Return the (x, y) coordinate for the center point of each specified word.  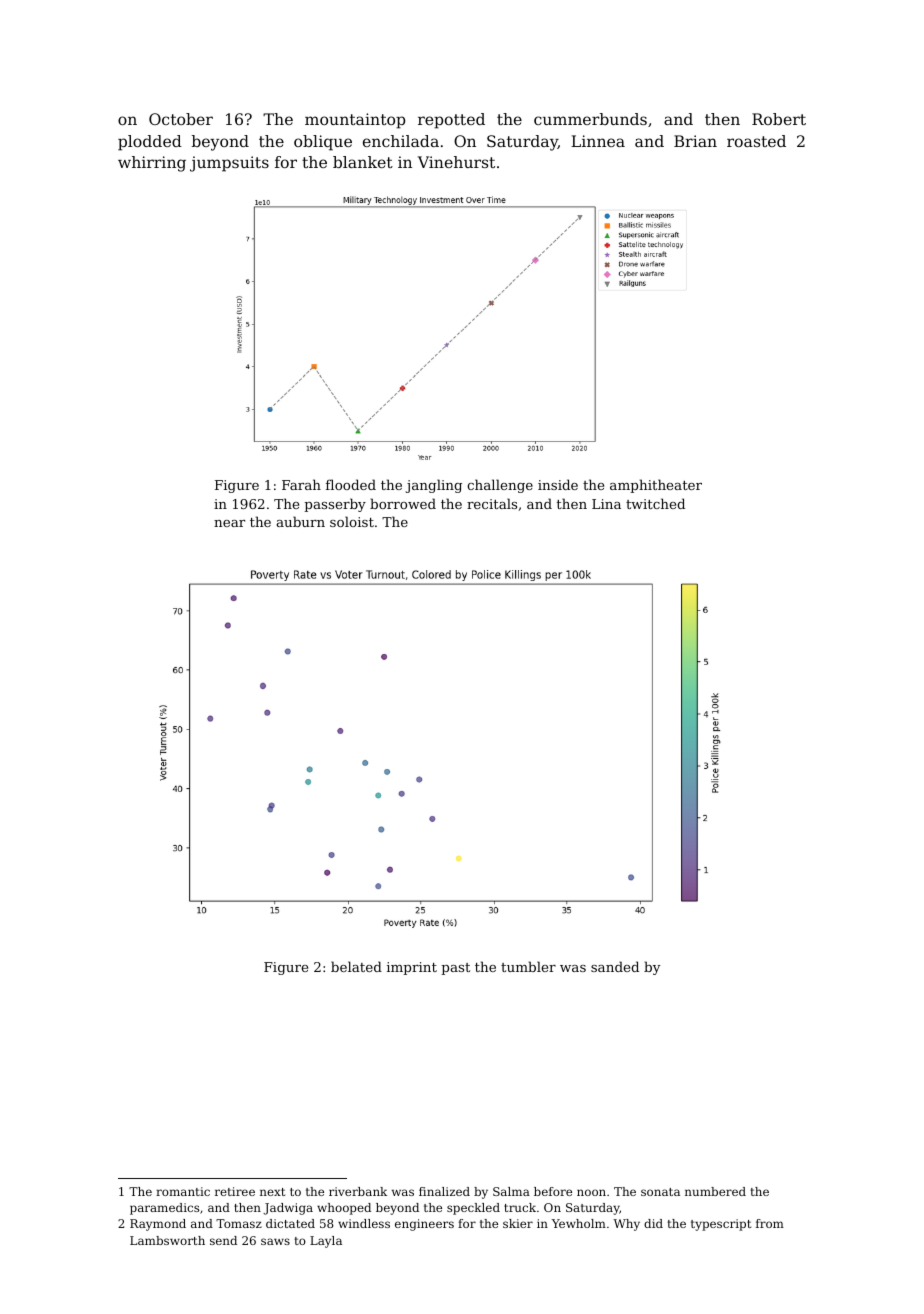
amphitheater (656, 486)
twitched (655, 503)
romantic (183, 1191)
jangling (433, 486)
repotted (451, 121)
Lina (606, 504)
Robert (779, 119)
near (229, 523)
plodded (150, 143)
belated (356, 966)
